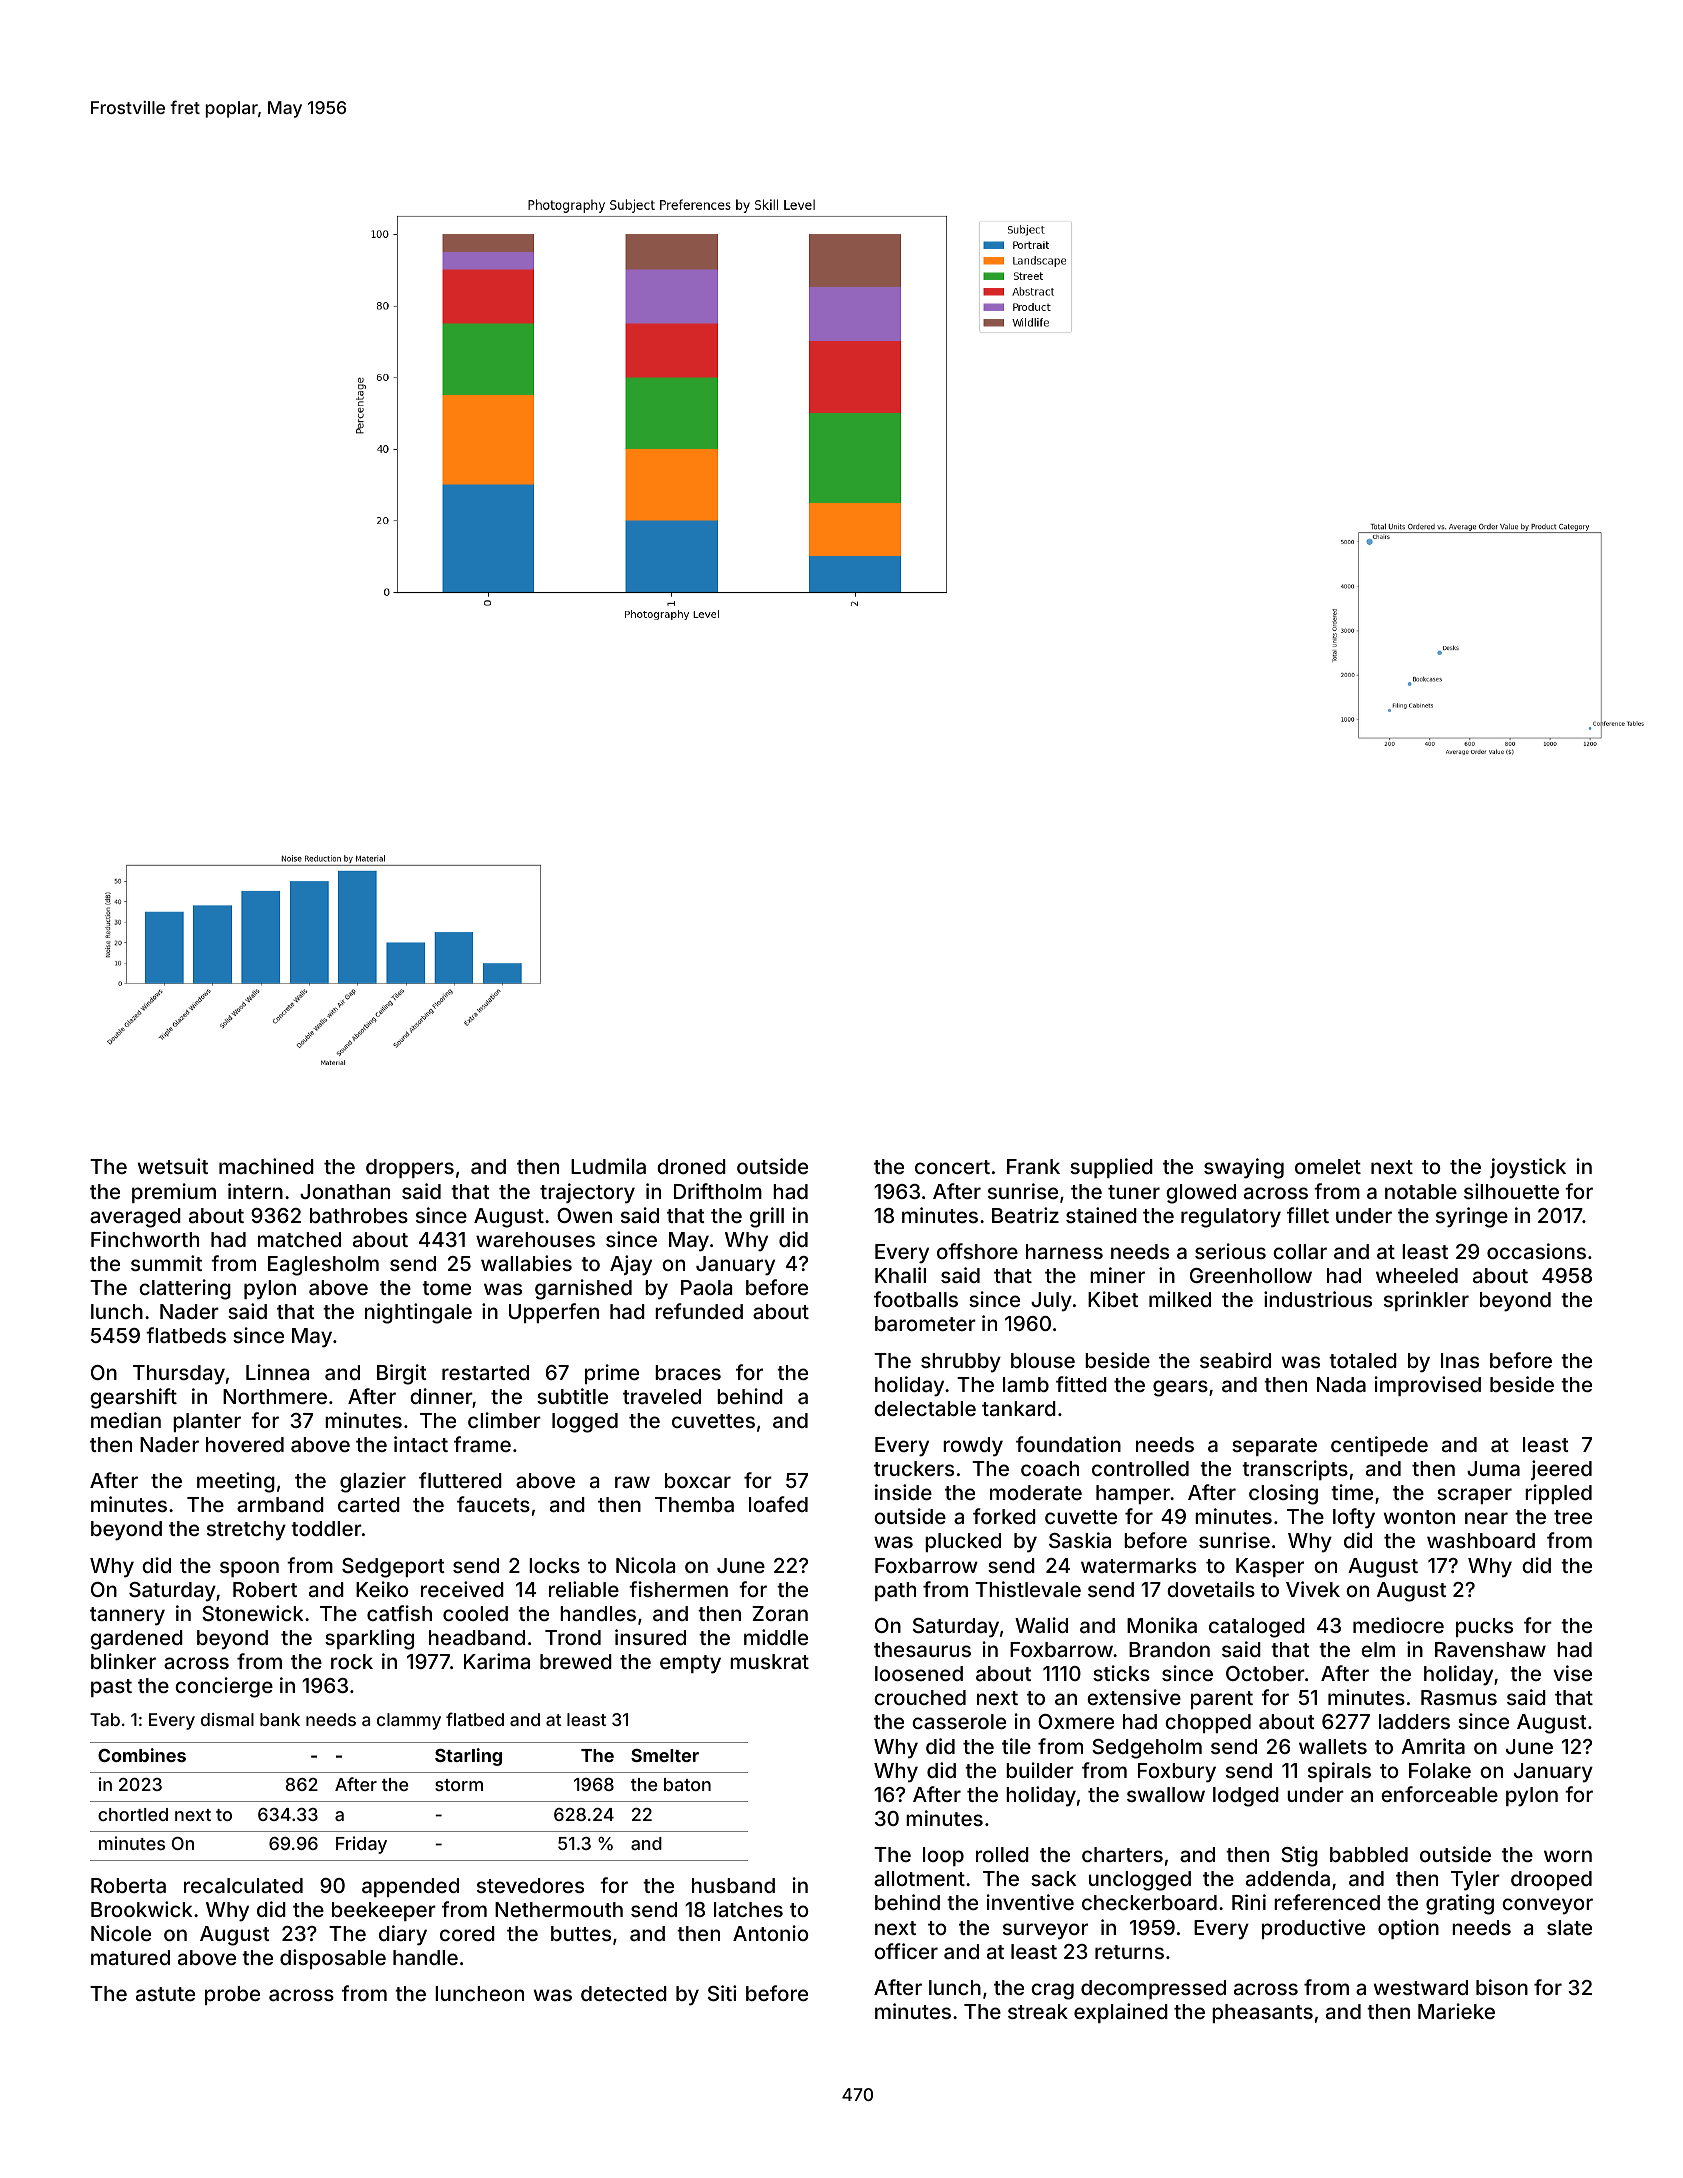 The image size is (1683, 2178). What do you see at coordinates (1456, 2011) in the screenshot?
I see `Marieke` at bounding box center [1456, 2011].
